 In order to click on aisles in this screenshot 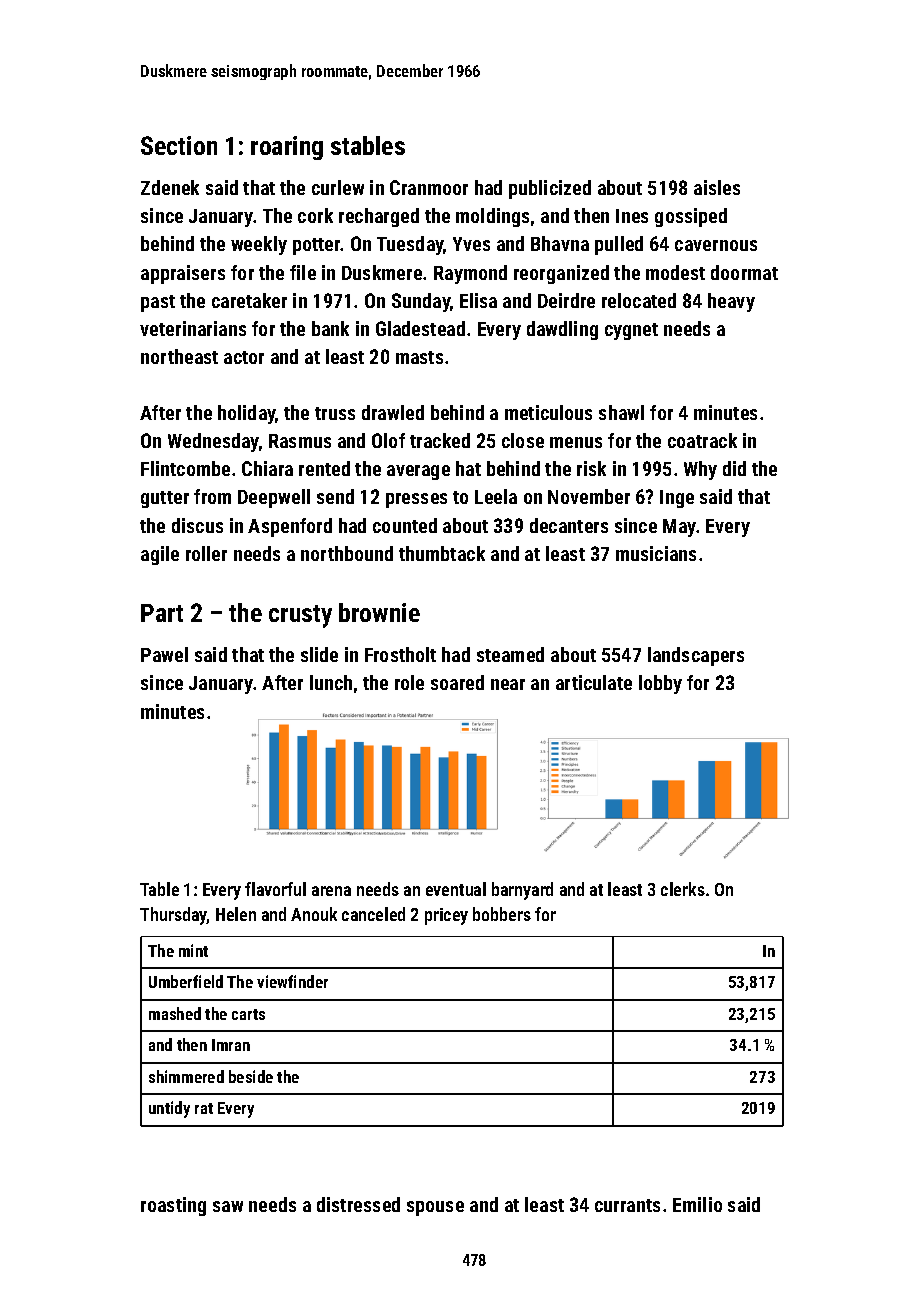, I will do `click(717, 187)`.
